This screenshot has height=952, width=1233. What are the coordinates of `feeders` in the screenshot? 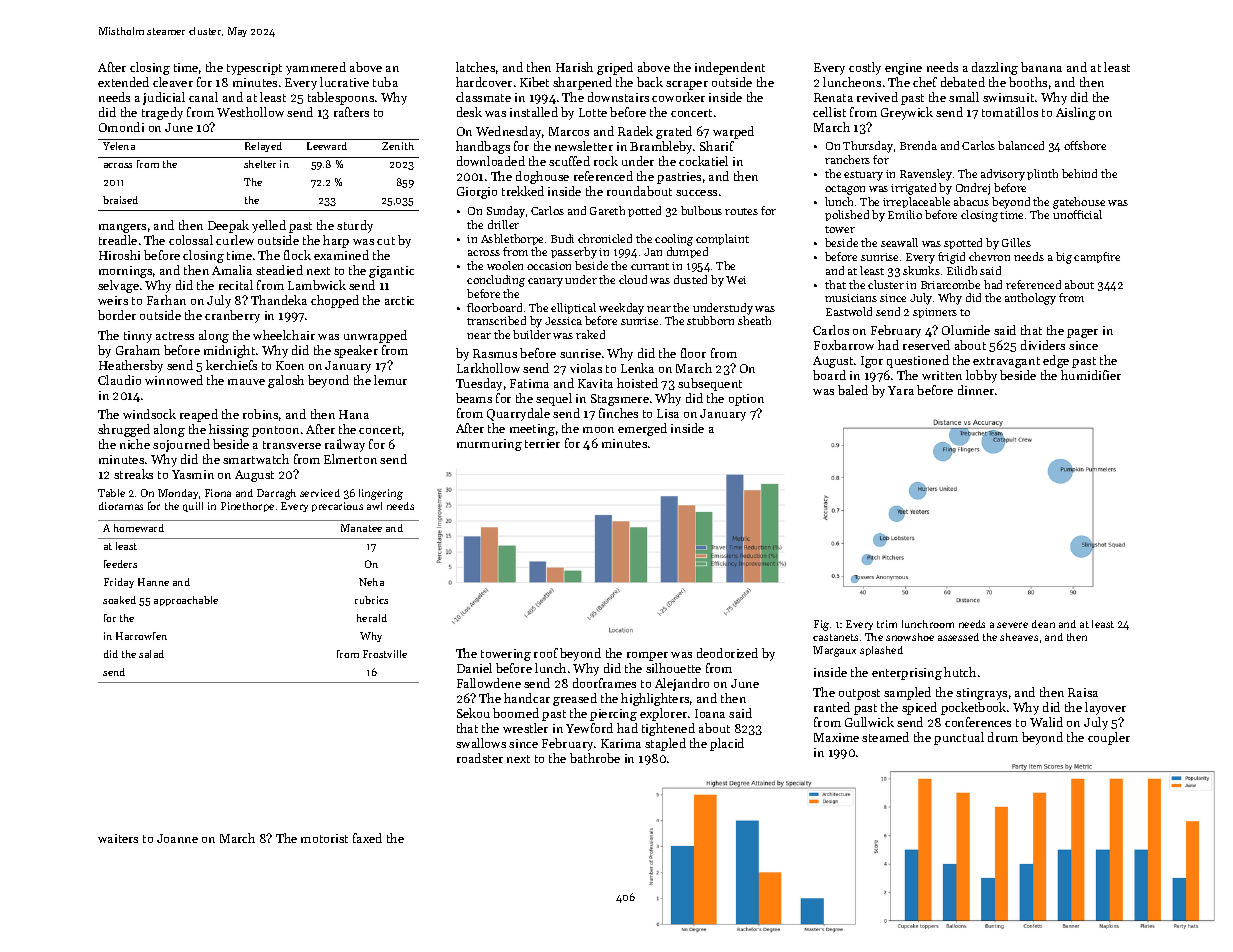 It's located at (120, 564).
